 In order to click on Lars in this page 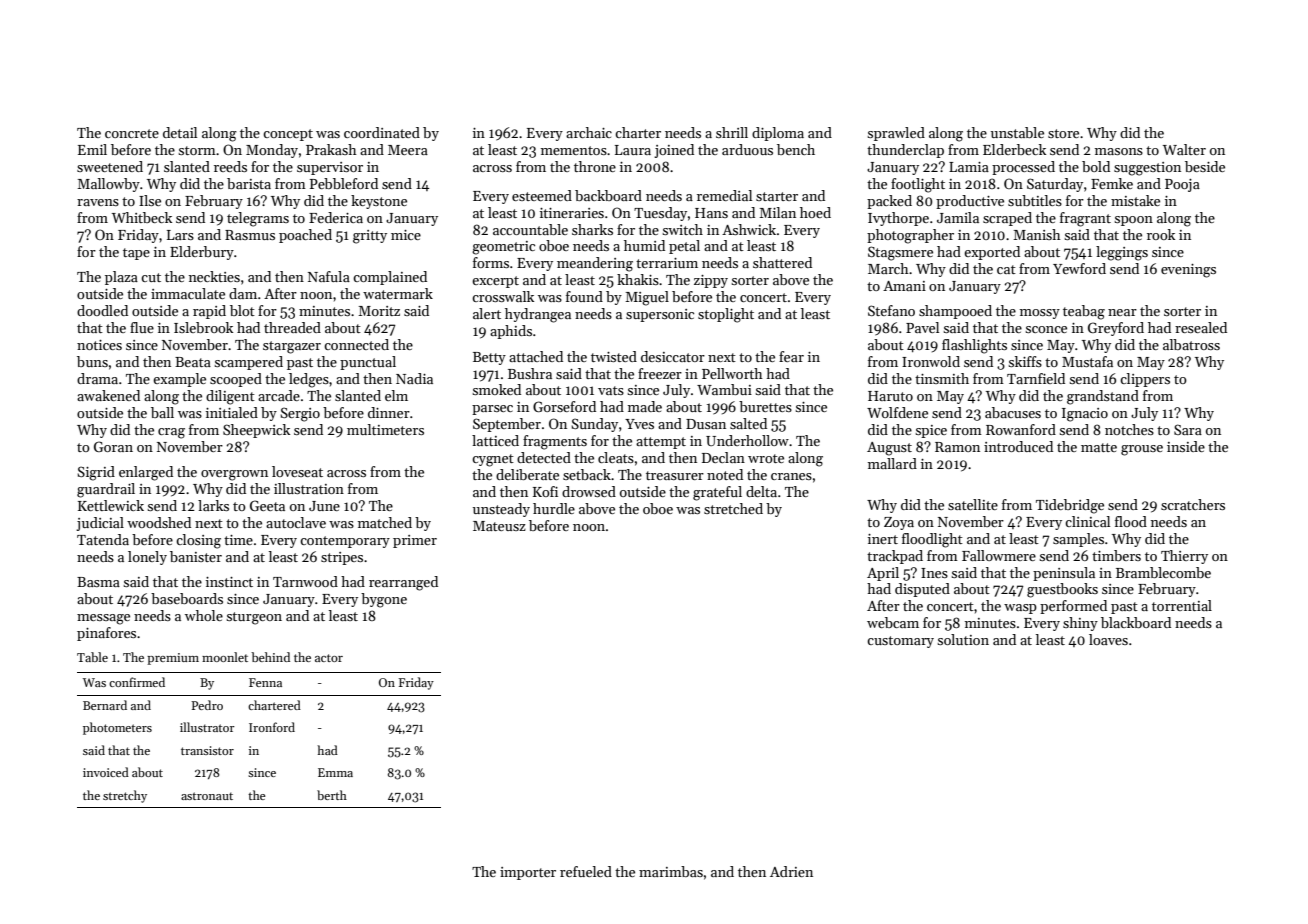, I will do `click(180, 235)`.
